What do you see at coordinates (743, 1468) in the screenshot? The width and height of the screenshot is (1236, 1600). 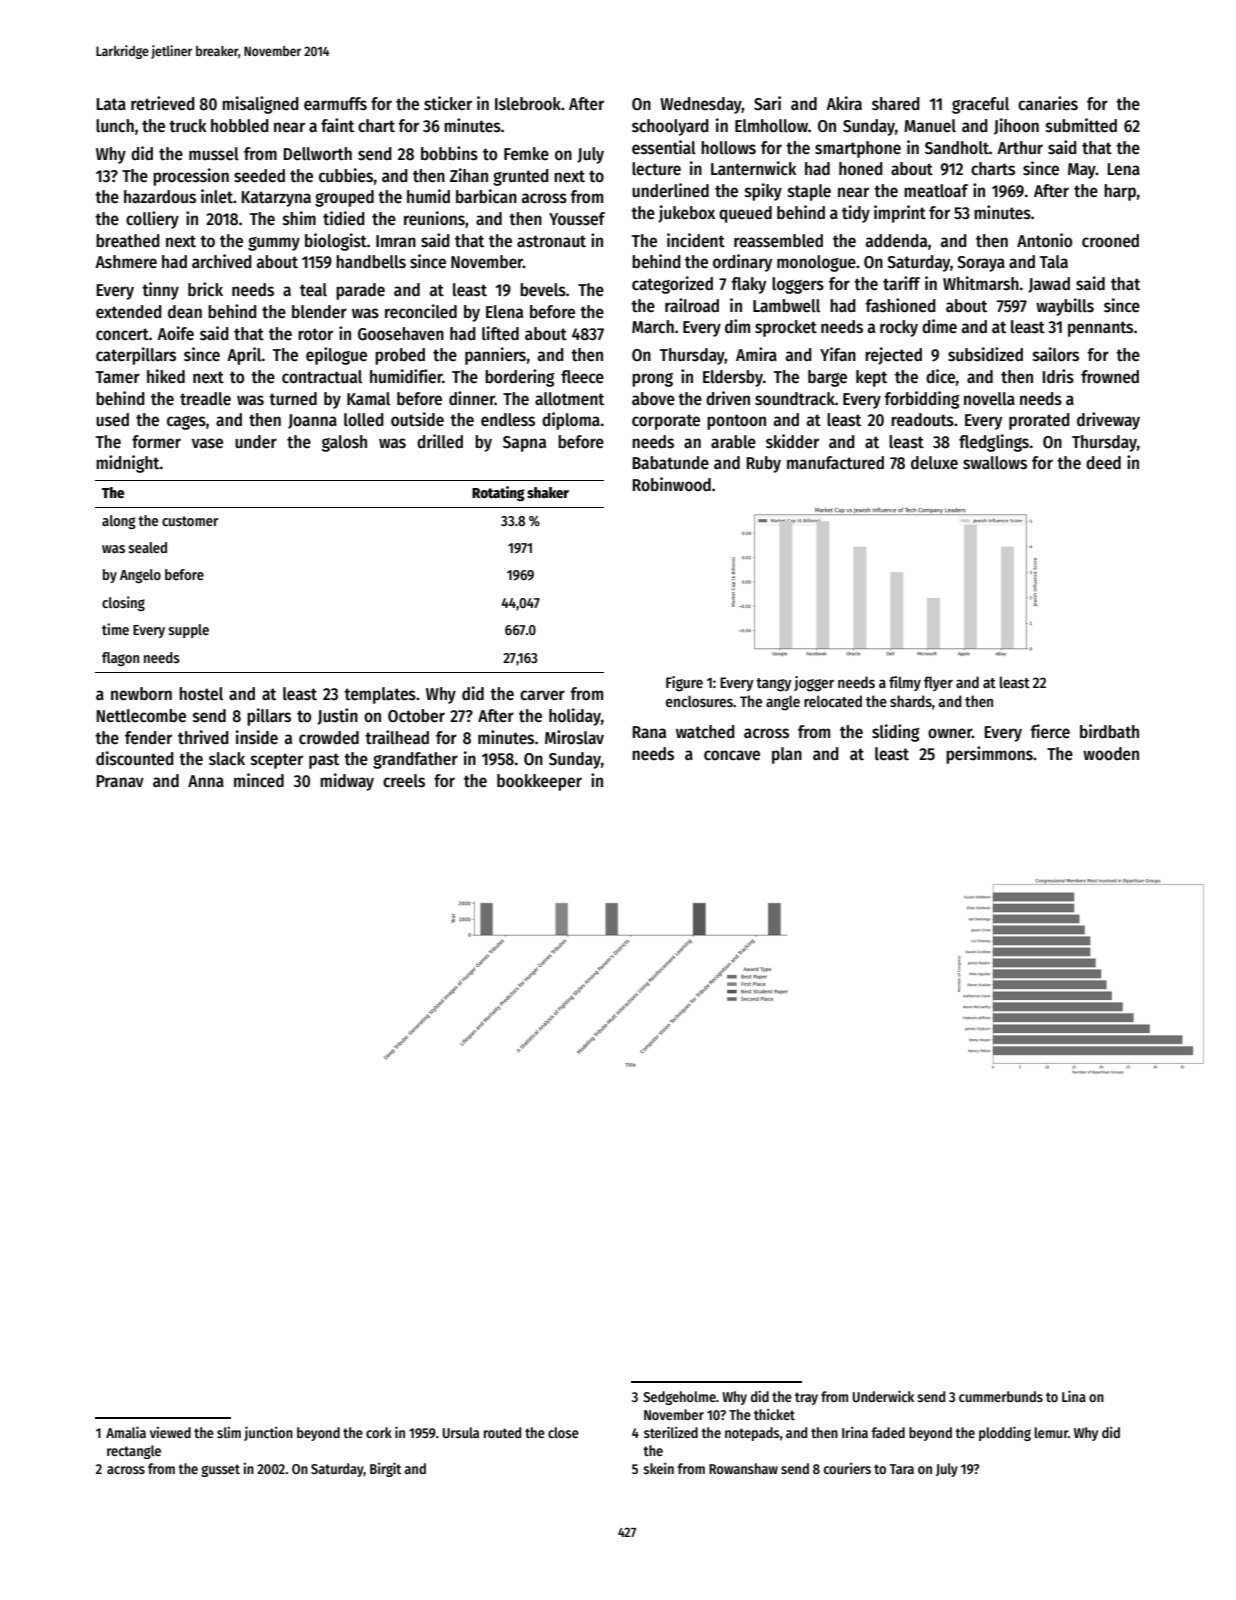 I see `Rowanshaw` at bounding box center [743, 1468].
